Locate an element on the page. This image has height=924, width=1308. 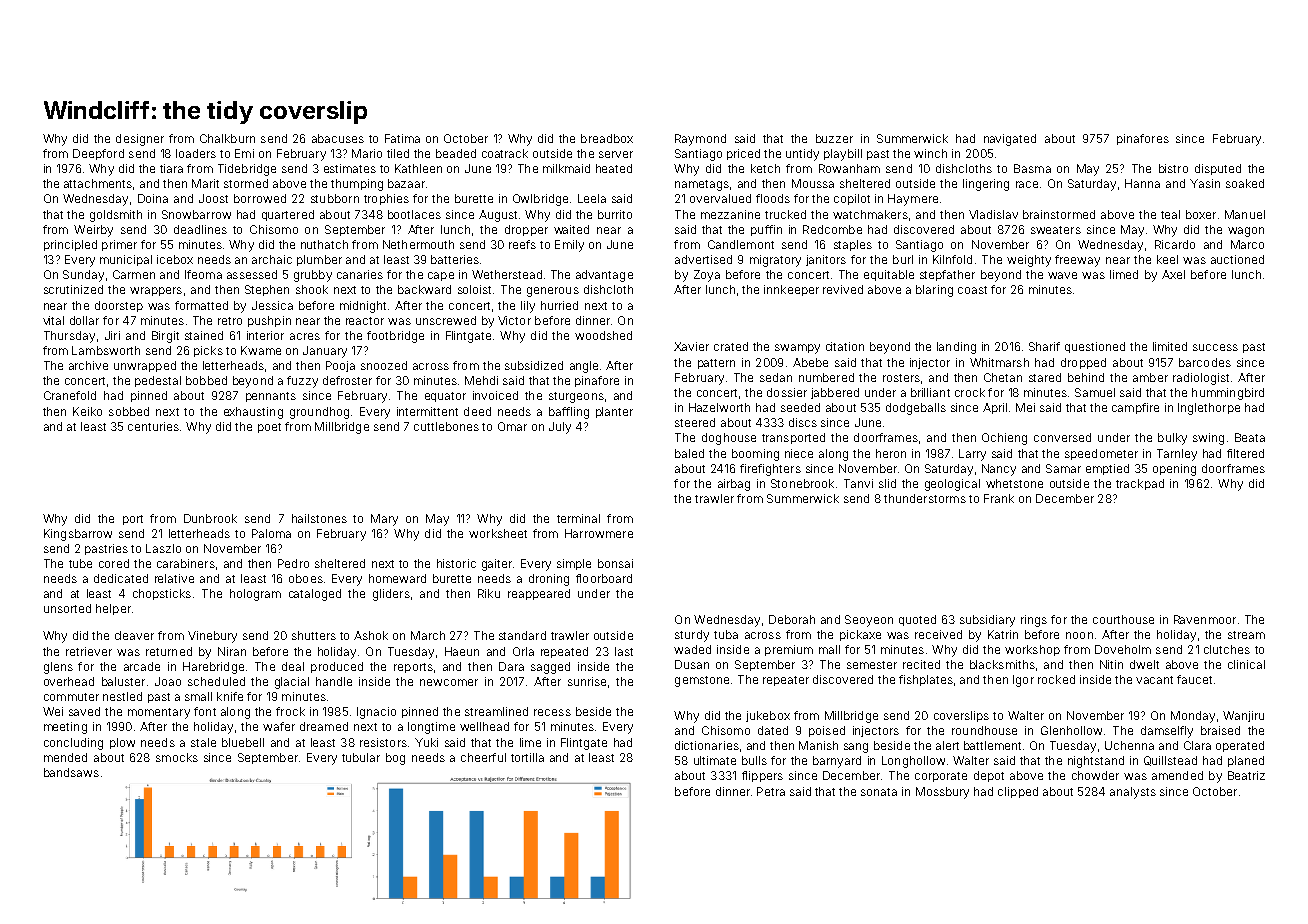
subsidized is located at coordinates (534, 365).
